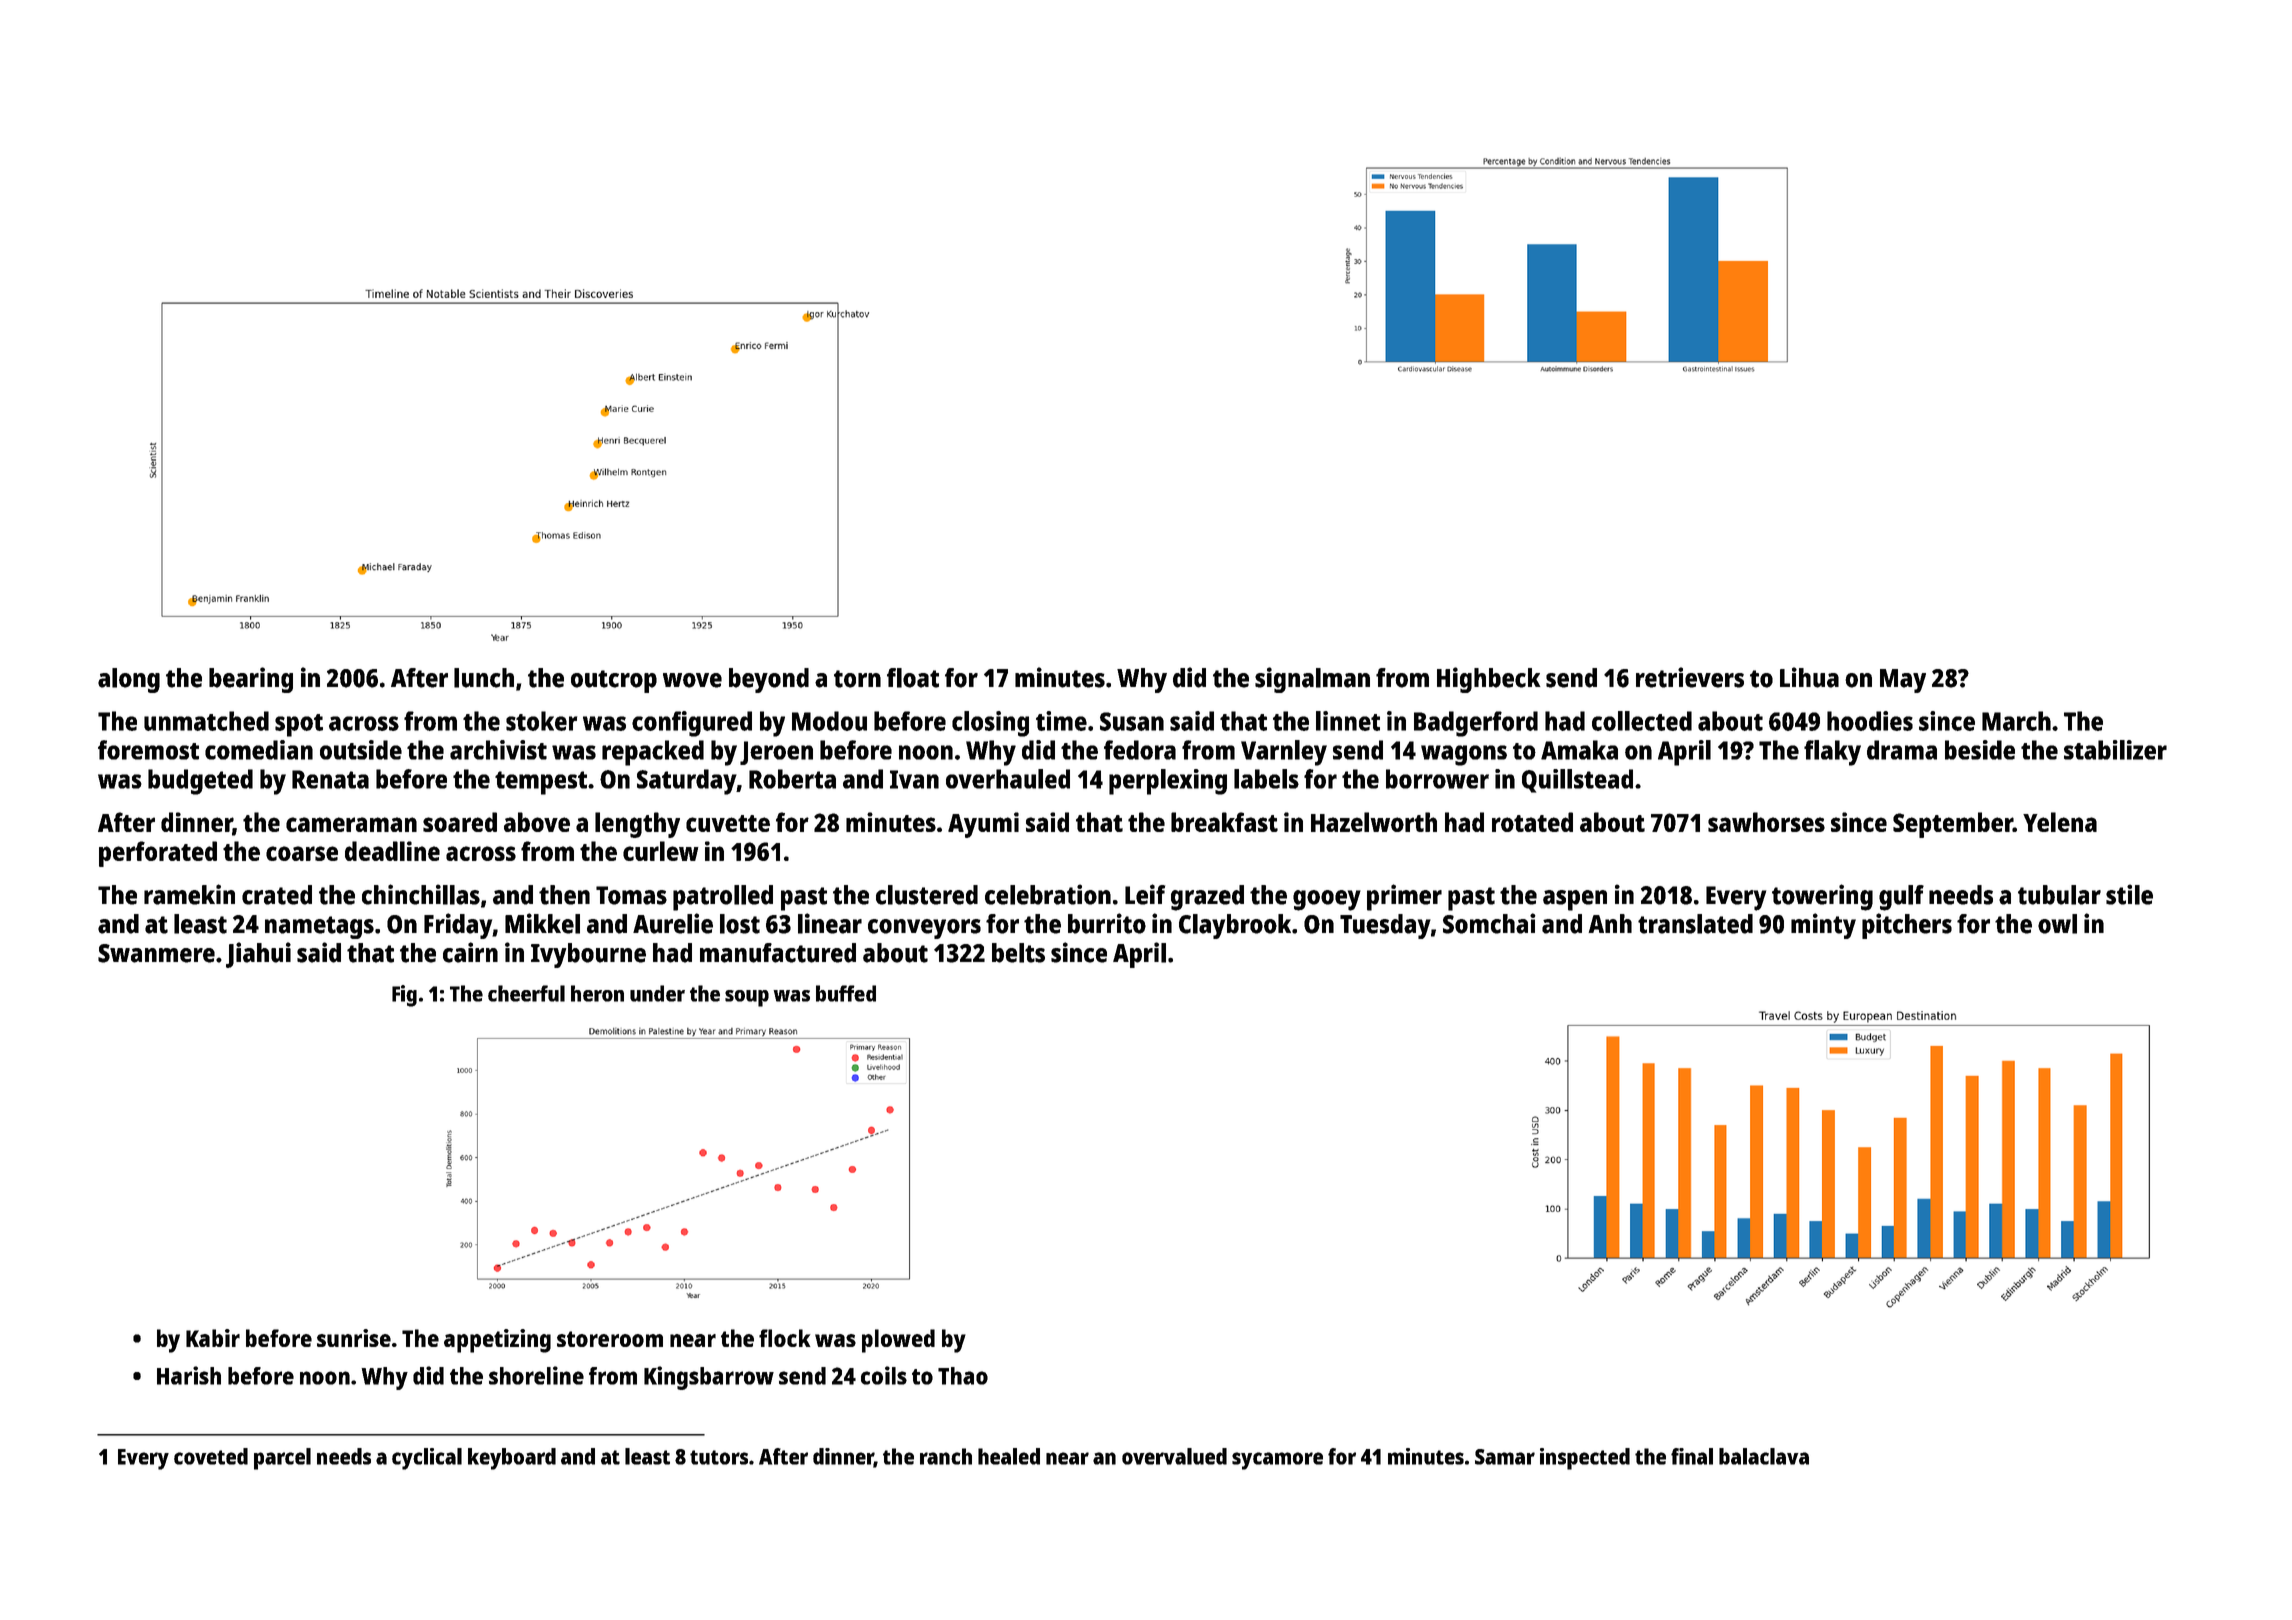 Image resolution: width=2292 pixels, height=1620 pixels. Describe the element at coordinates (213, 1338) in the document. I see `Kabir` at that location.
